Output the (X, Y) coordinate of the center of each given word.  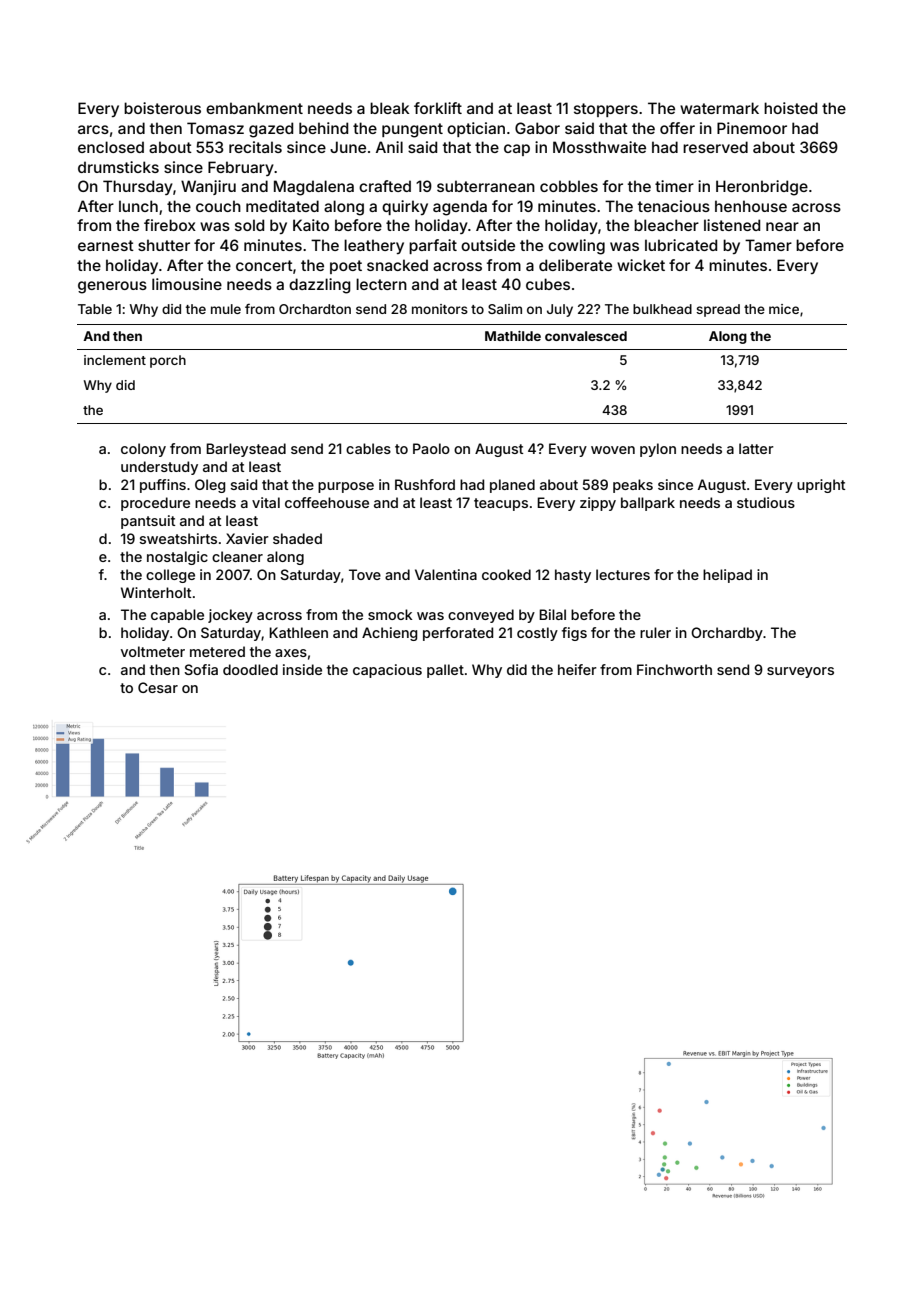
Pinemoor (752, 128)
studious (766, 502)
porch (168, 361)
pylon (658, 450)
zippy (598, 504)
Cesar (158, 687)
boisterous (162, 108)
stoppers (606, 110)
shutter (164, 245)
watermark (719, 108)
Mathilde (513, 336)
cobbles (569, 186)
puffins (163, 486)
